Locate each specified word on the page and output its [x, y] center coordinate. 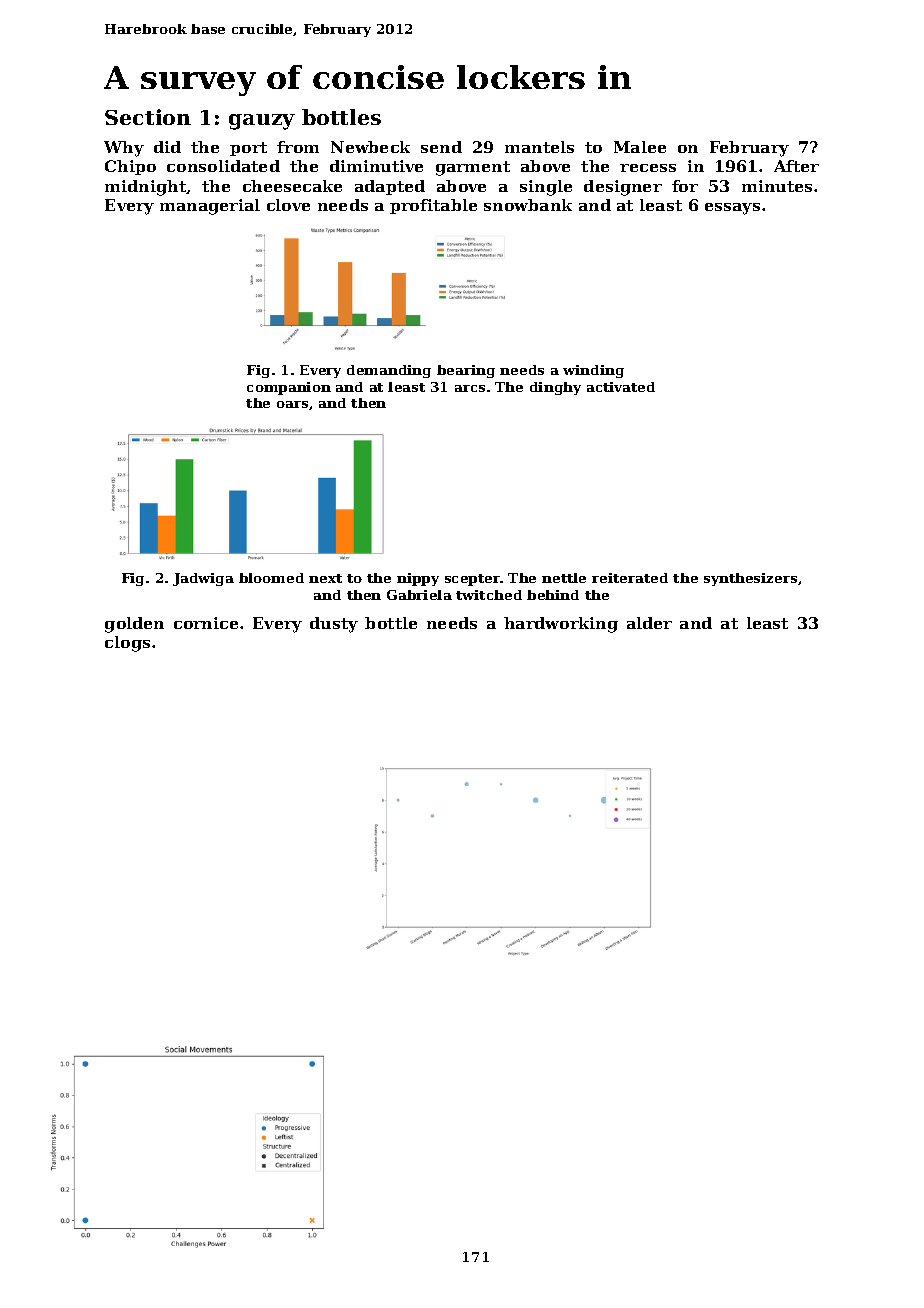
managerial [210, 207]
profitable [433, 206]
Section [148, 117]
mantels [539, 147]
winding [593, 371]
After [796, 166]
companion [289, 388]
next [325, 578]
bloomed [271, 578]
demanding [389, 371]
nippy [418, 579]
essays [732, 209]
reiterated [630, 578]
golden [134, 625]
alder [649, 623]
